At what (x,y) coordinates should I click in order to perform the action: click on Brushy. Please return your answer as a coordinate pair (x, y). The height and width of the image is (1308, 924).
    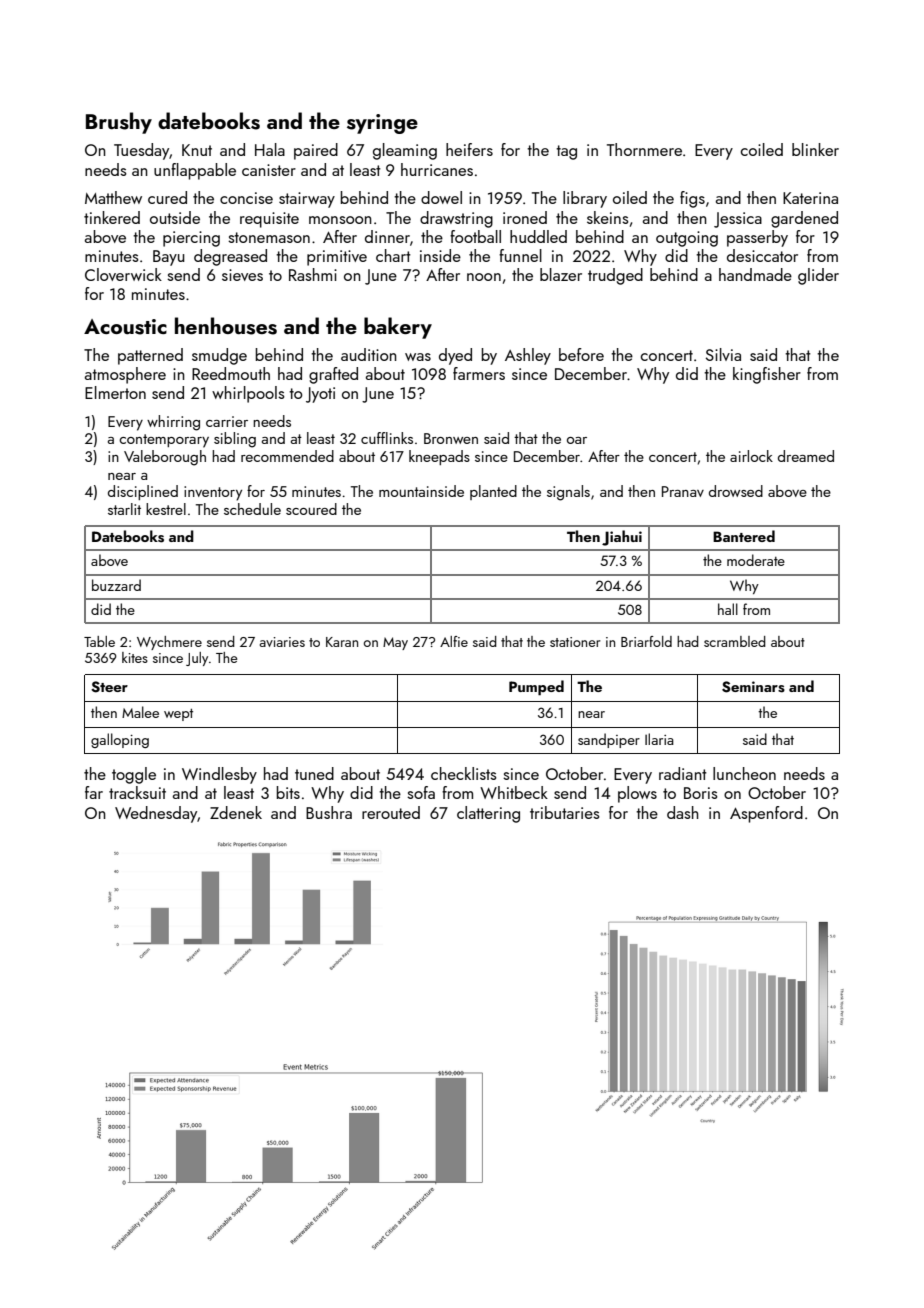
    Looking at the image, I should click on (119, 123).
